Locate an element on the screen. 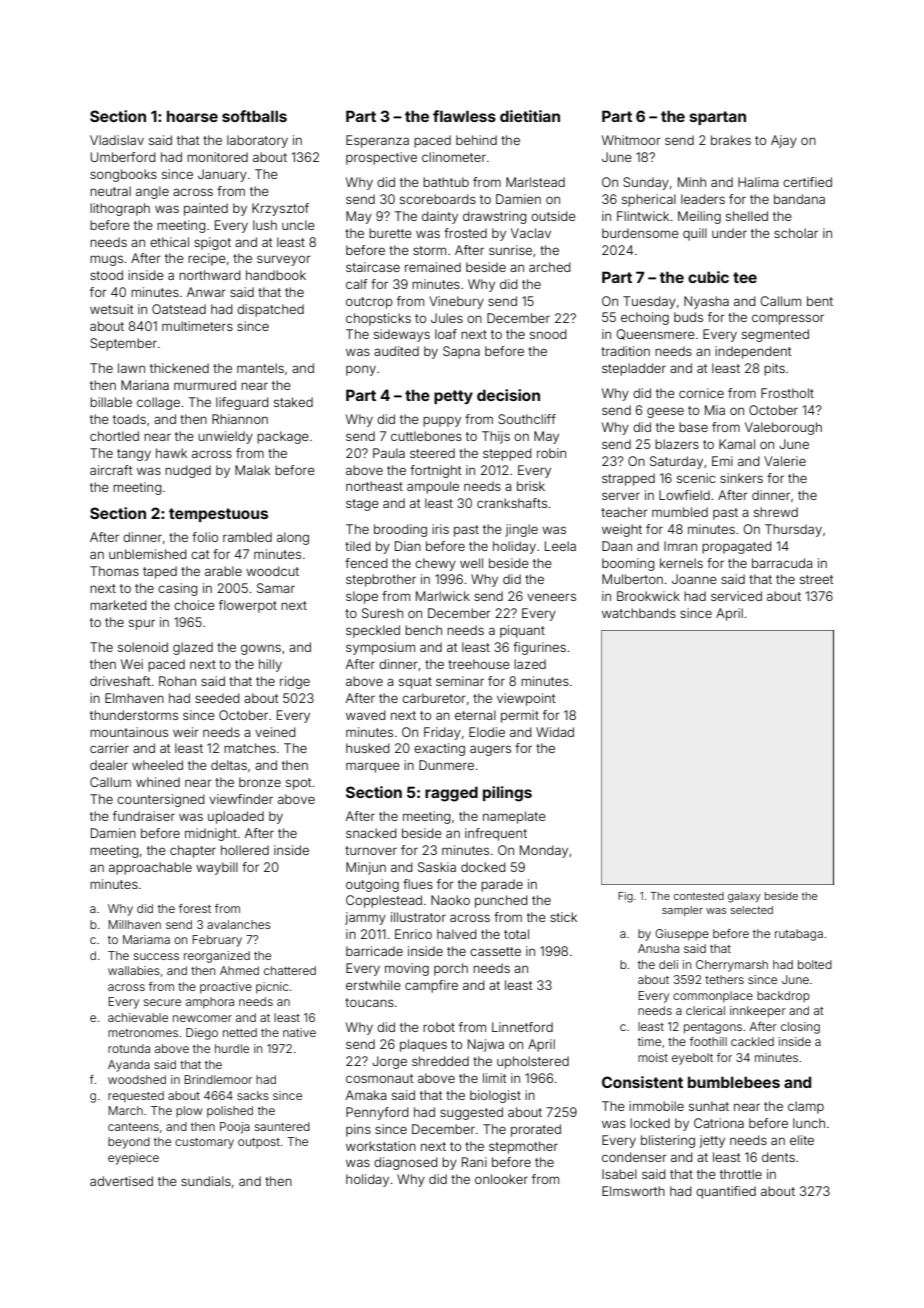  outpost is located at coordinates (259, 1143).
